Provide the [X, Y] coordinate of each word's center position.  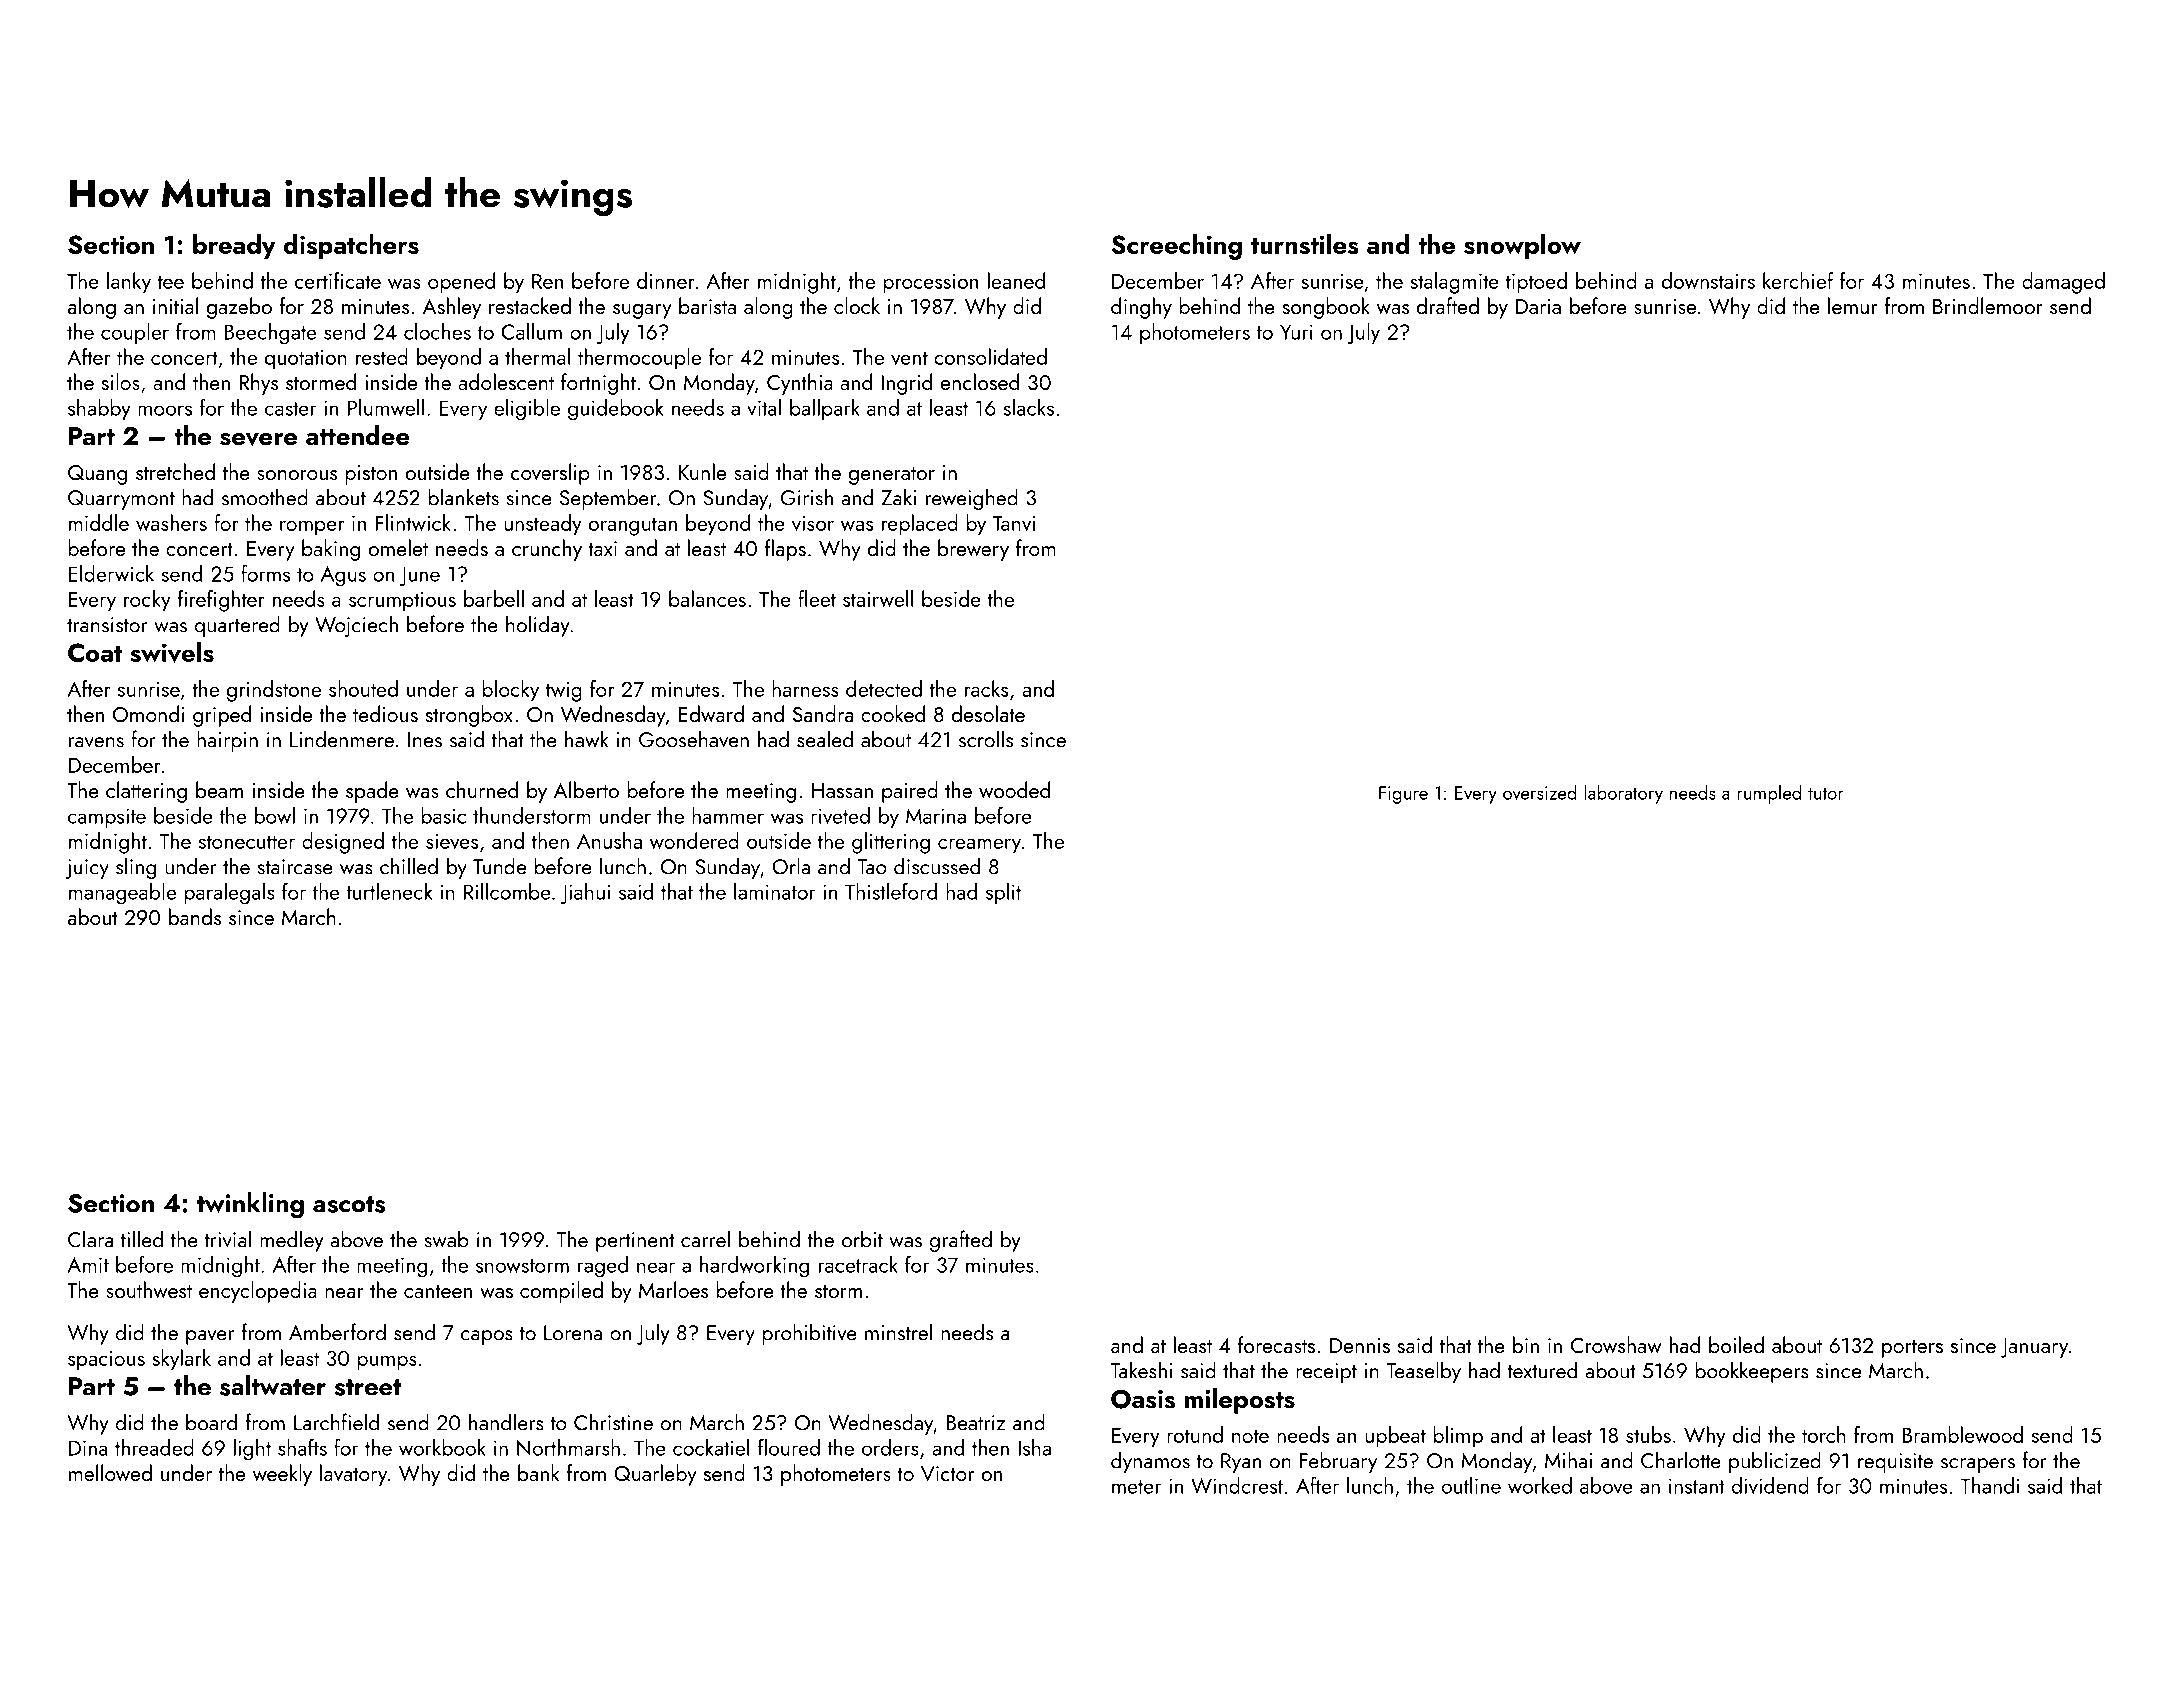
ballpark [825, 409]
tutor [1826, 794]
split [1003, 893]
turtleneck [389, 891]
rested [382, 356]
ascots [349, 1204]
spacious [106, 1361]
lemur [1852, 305]
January [2034, 1348]
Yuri [1296, 332]
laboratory [1623, 794]
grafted [961, 1241]
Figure [1403, 795]
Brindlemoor [1988, 305]
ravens [96, 742]
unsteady [543, 525]
